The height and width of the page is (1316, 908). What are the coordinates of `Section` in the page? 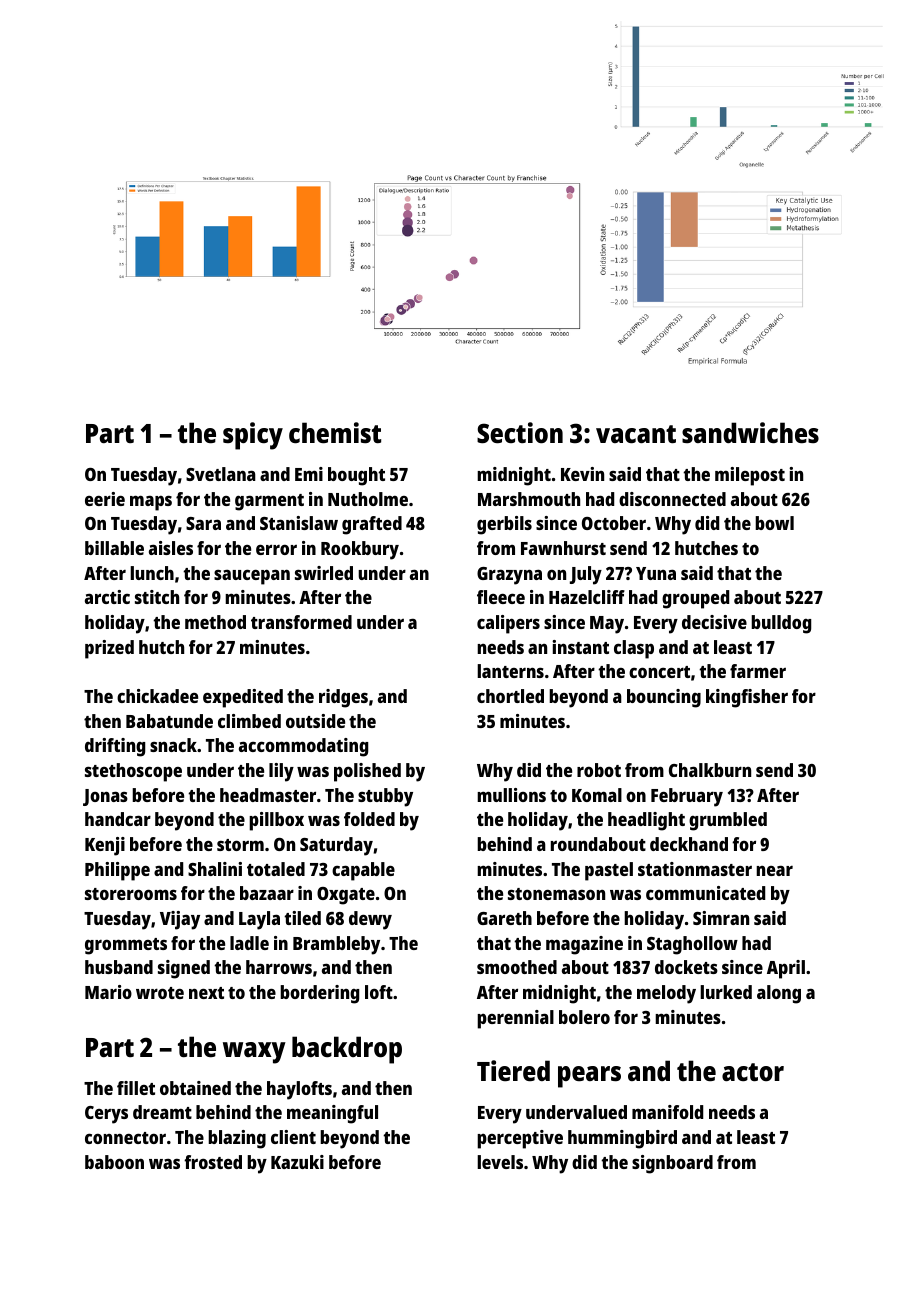 It's located at (520, 433).
